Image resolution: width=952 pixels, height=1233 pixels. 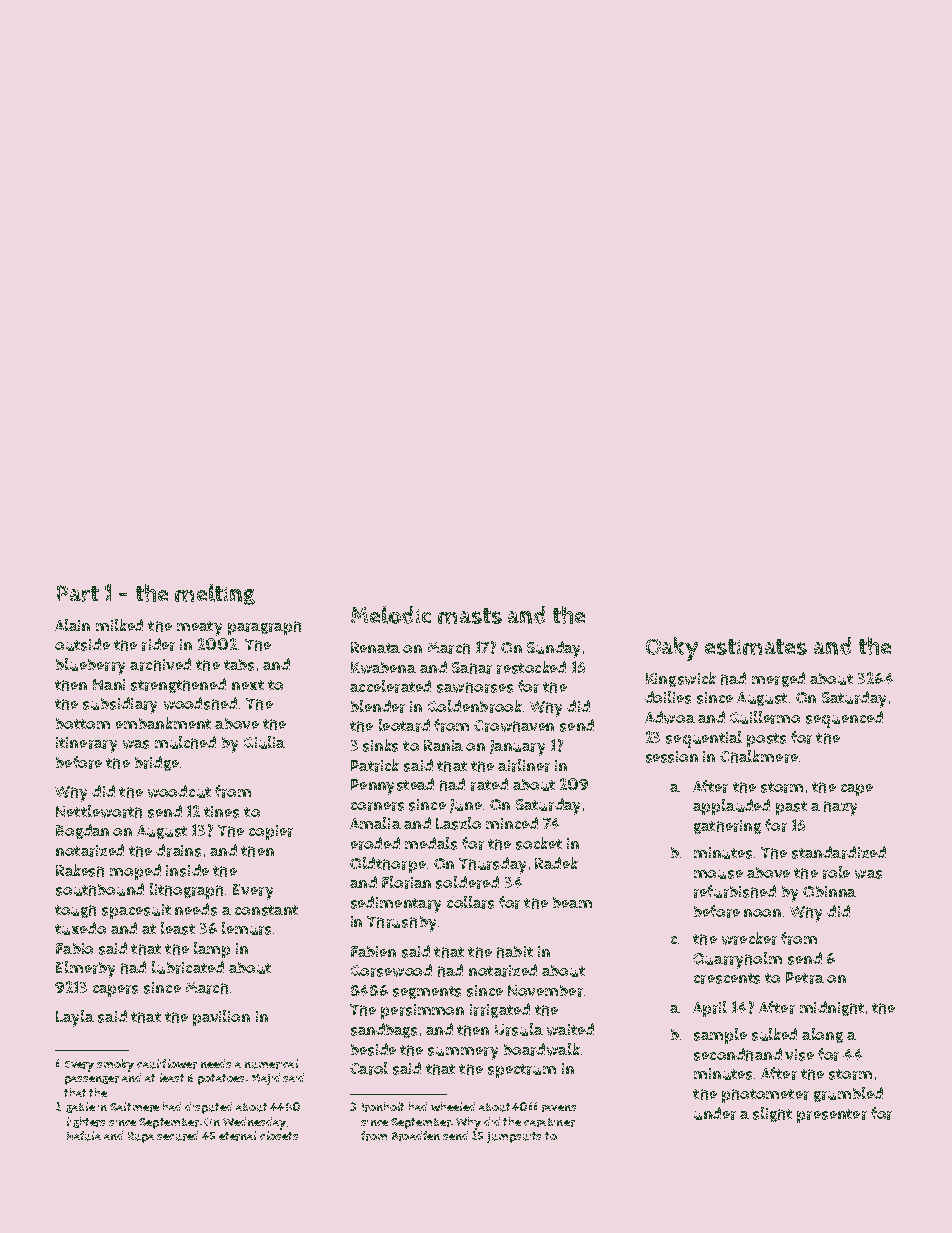 I want to click on noon, so click(x=762, y=913).
